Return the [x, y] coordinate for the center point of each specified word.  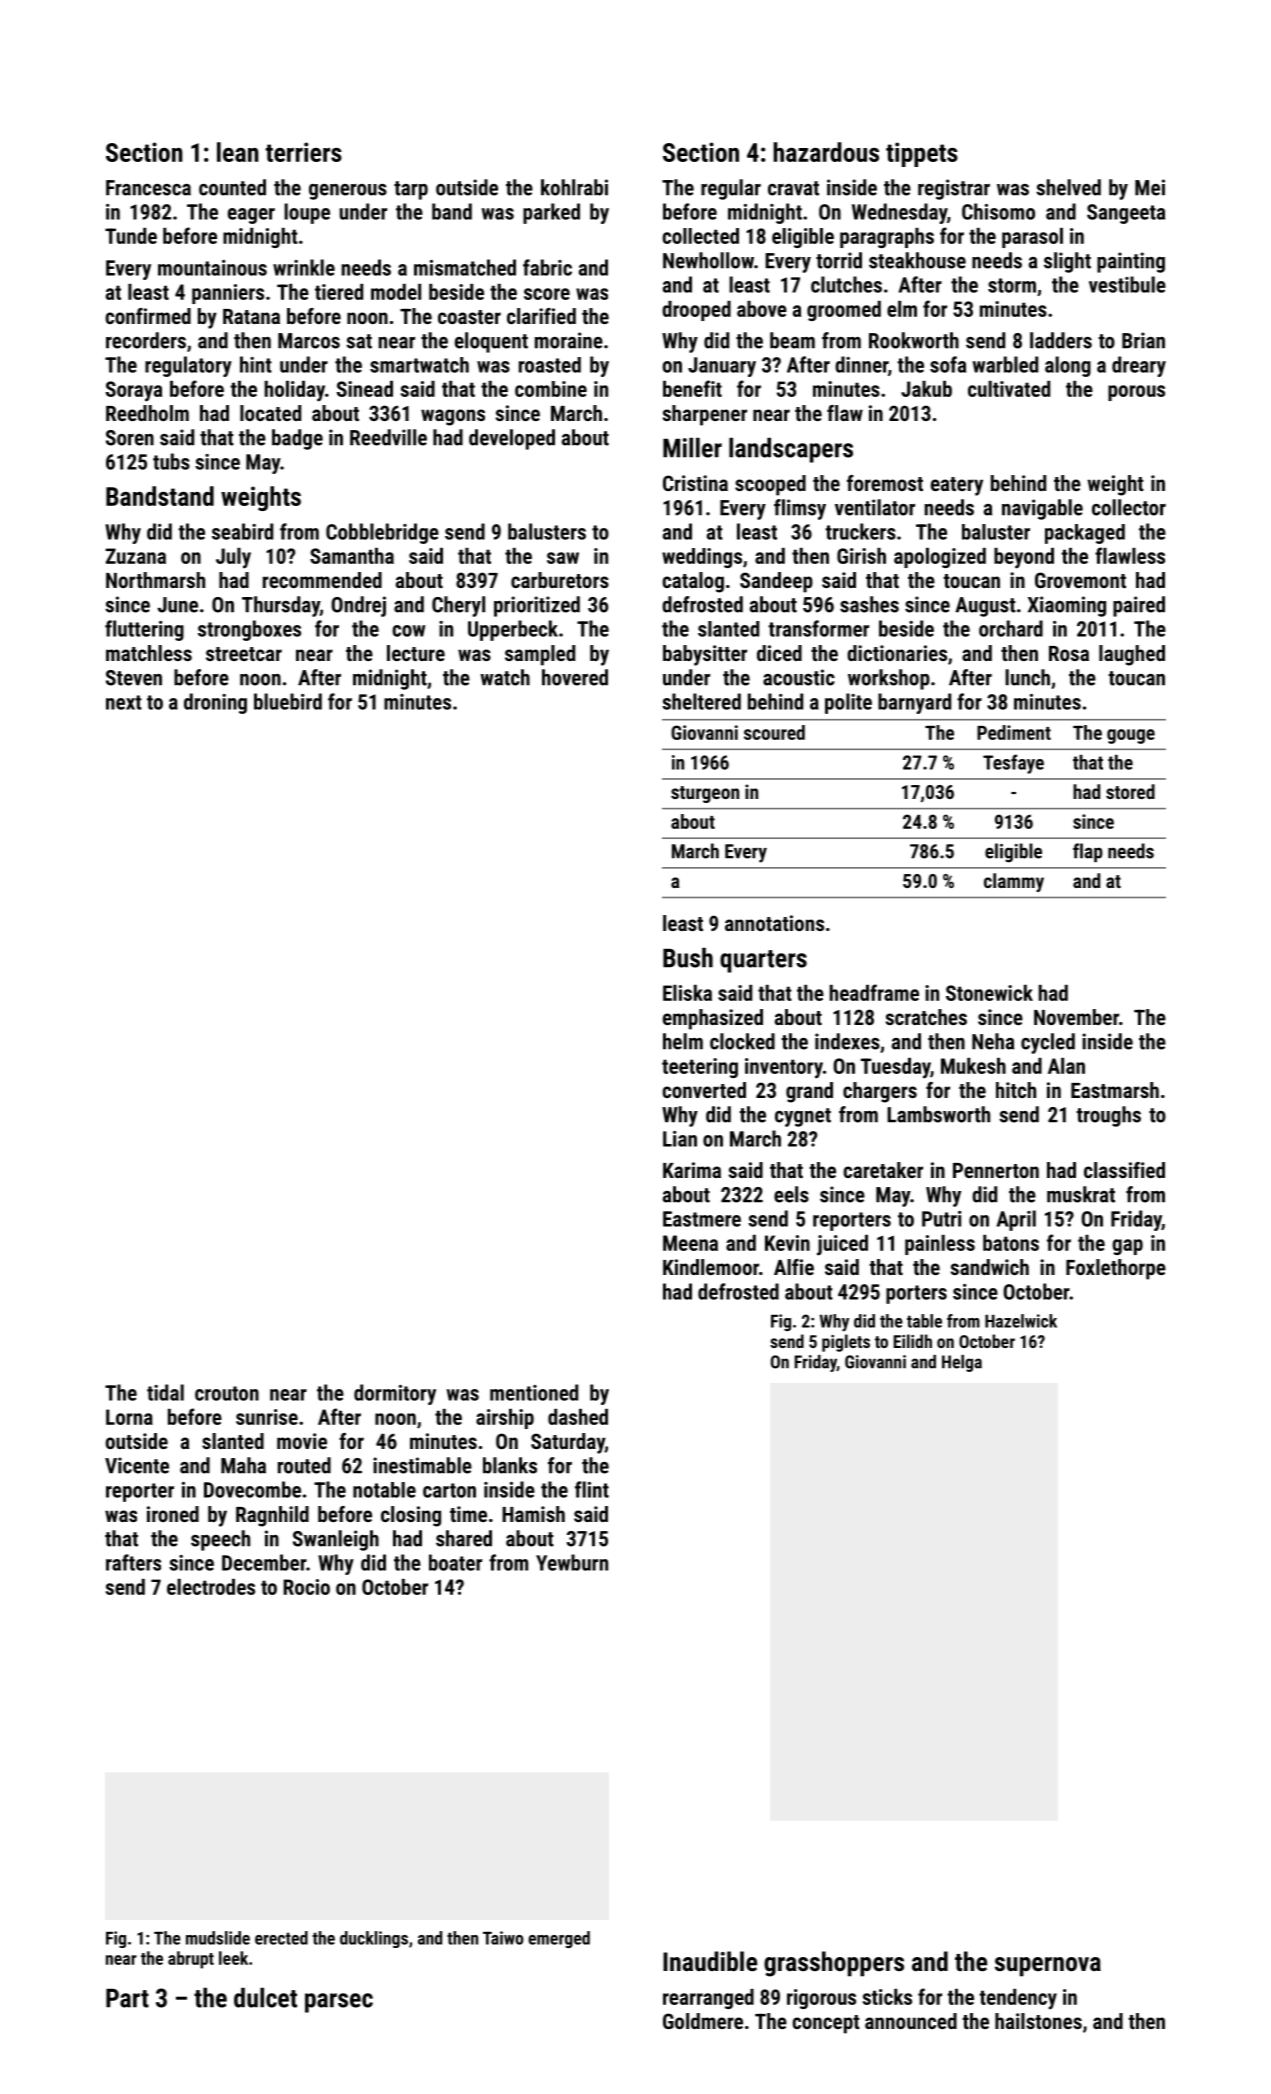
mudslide [218, 1938]
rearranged [708, 1999]
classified [1124, 1170]
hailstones [1038, 2021]
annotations [774, 923]
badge [297, 439]
